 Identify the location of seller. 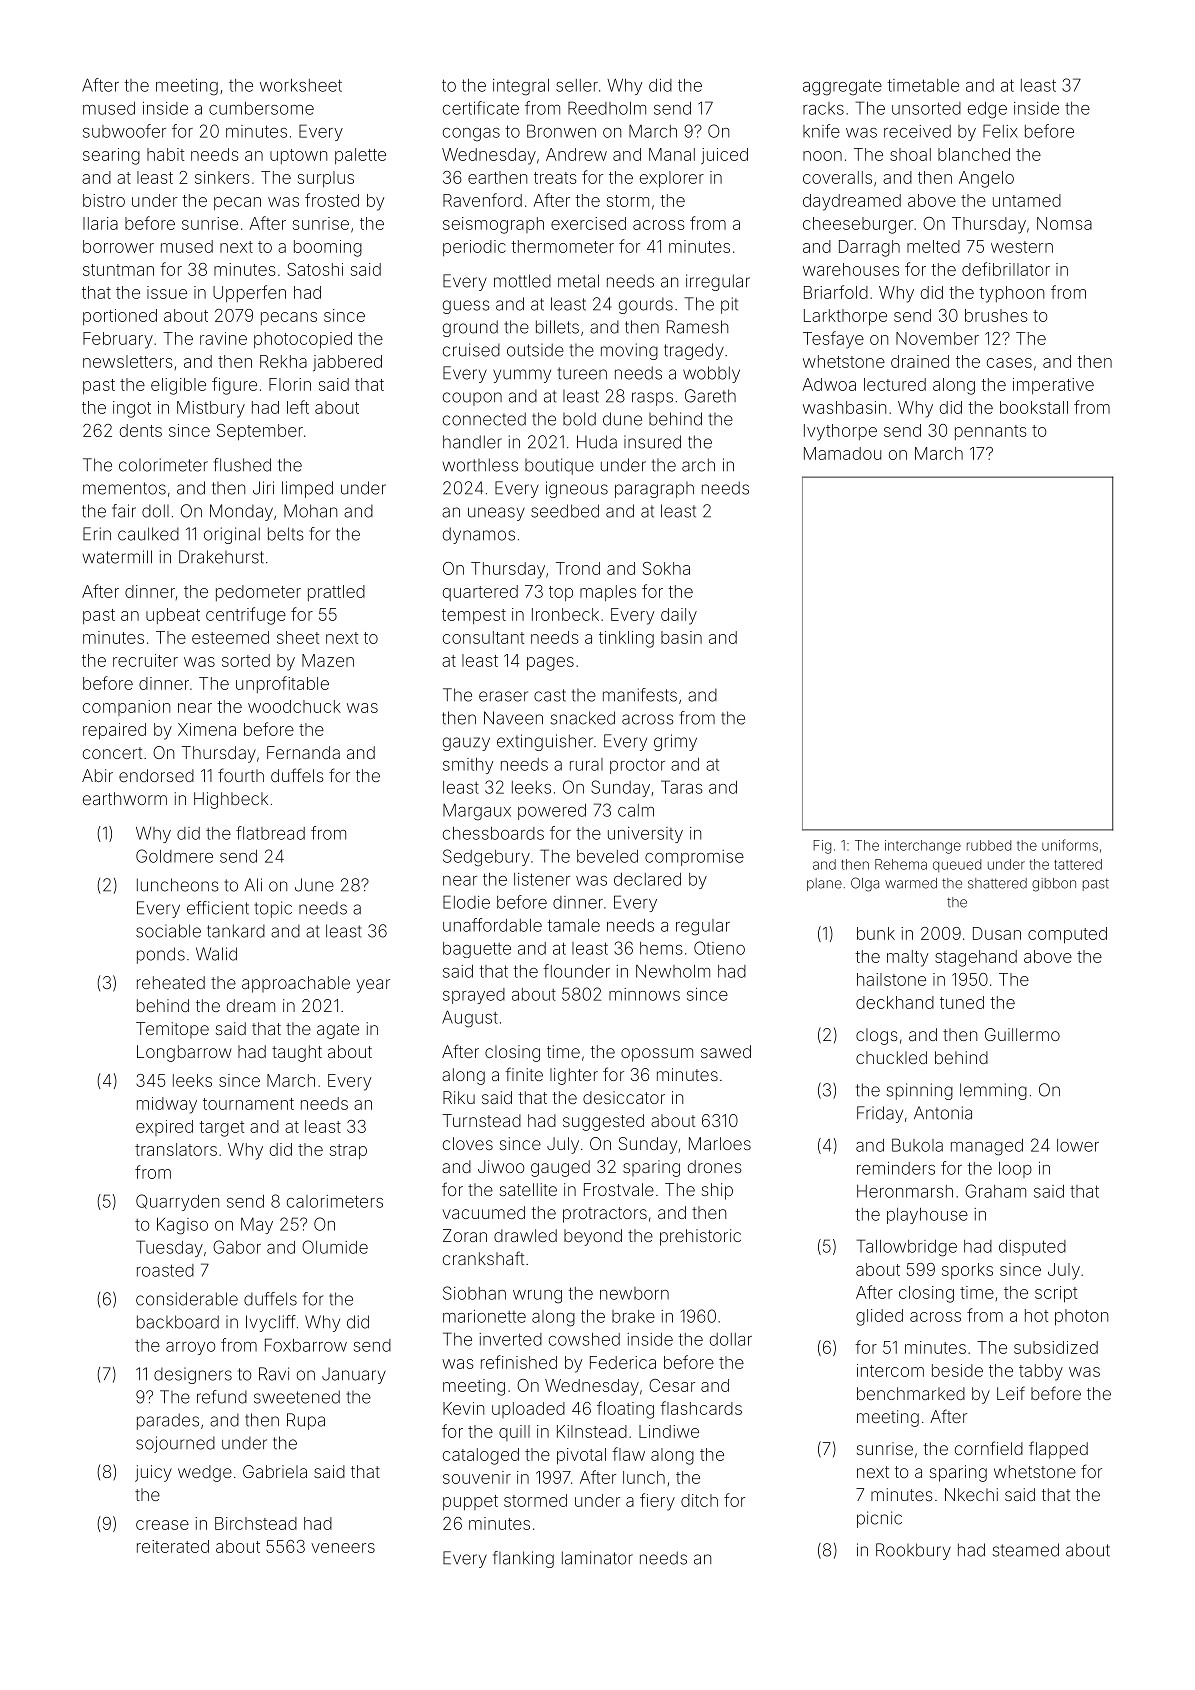
(577, 85).
